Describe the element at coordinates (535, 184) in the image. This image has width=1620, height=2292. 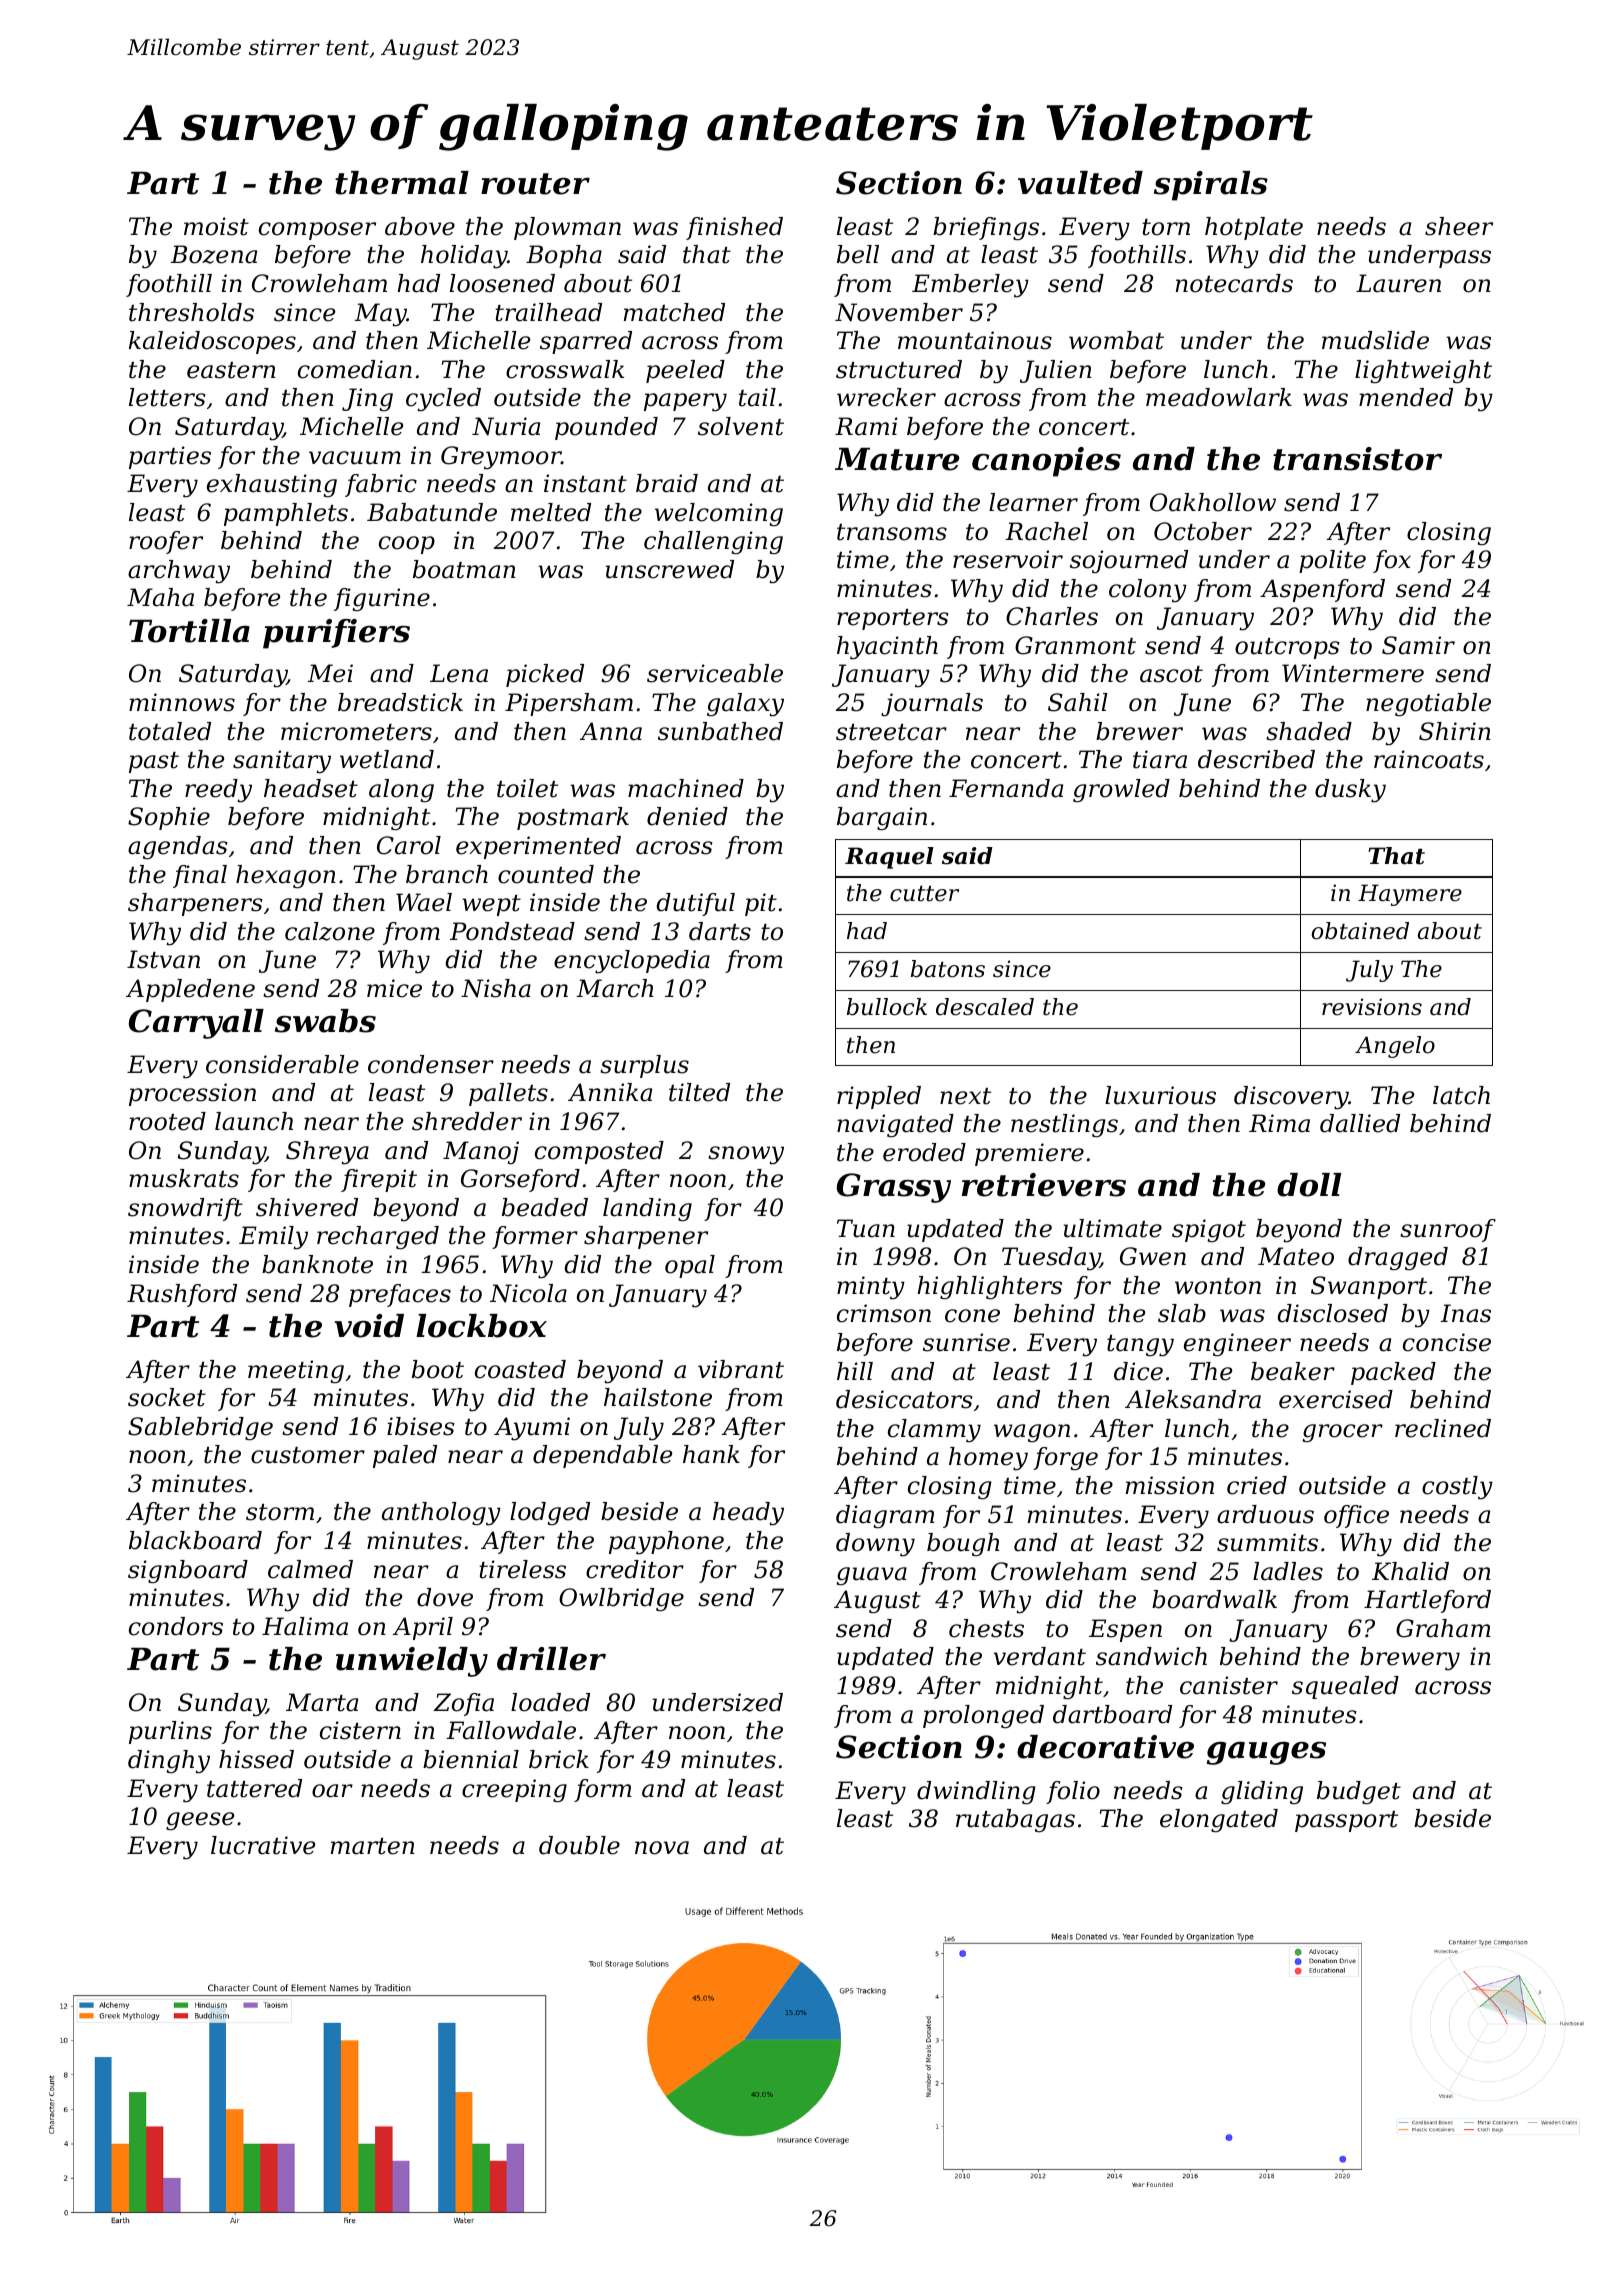
I see `router` at that location.
